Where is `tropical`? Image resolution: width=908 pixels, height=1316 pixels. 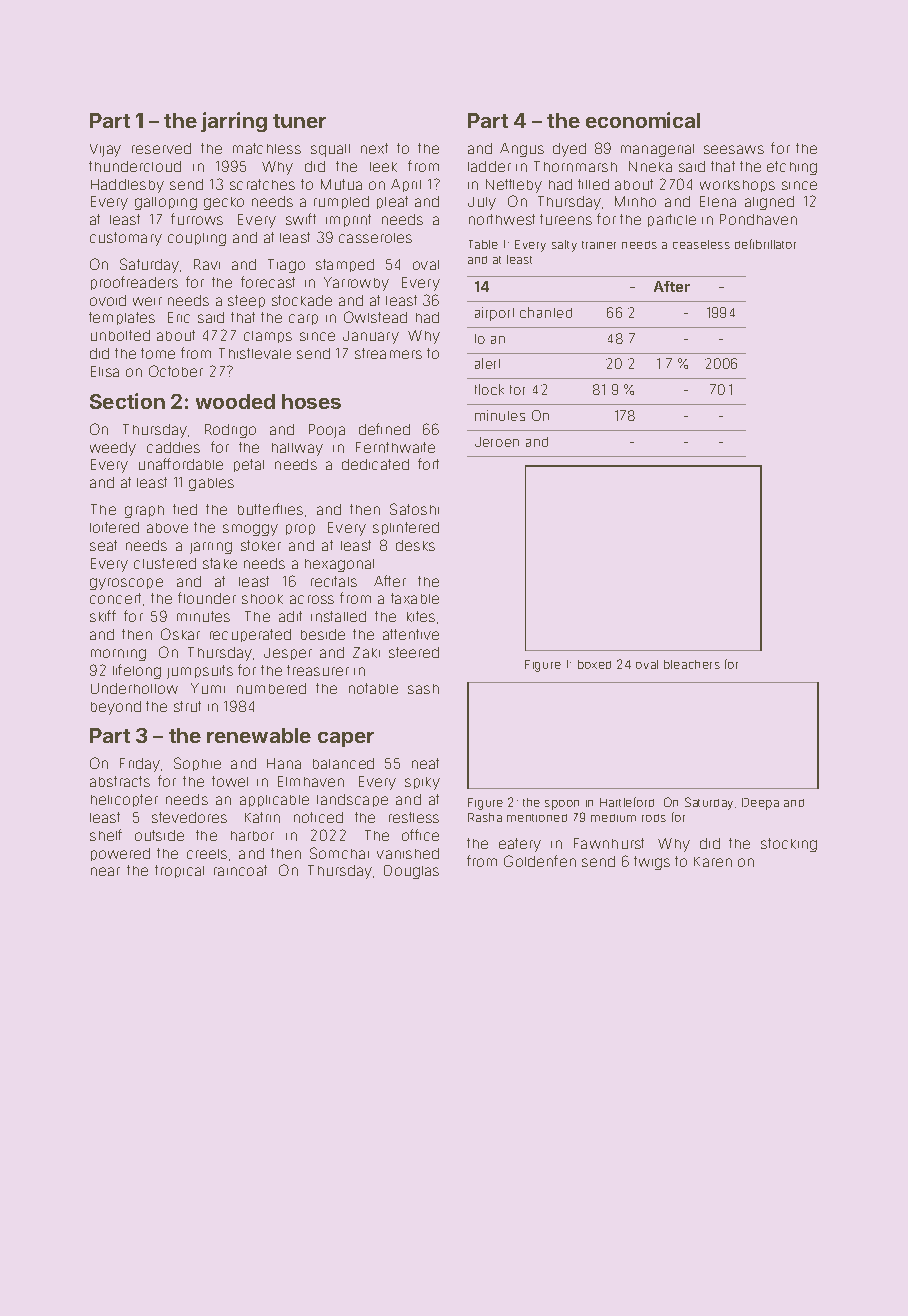 tropical is located at coordinates (179, 871).
